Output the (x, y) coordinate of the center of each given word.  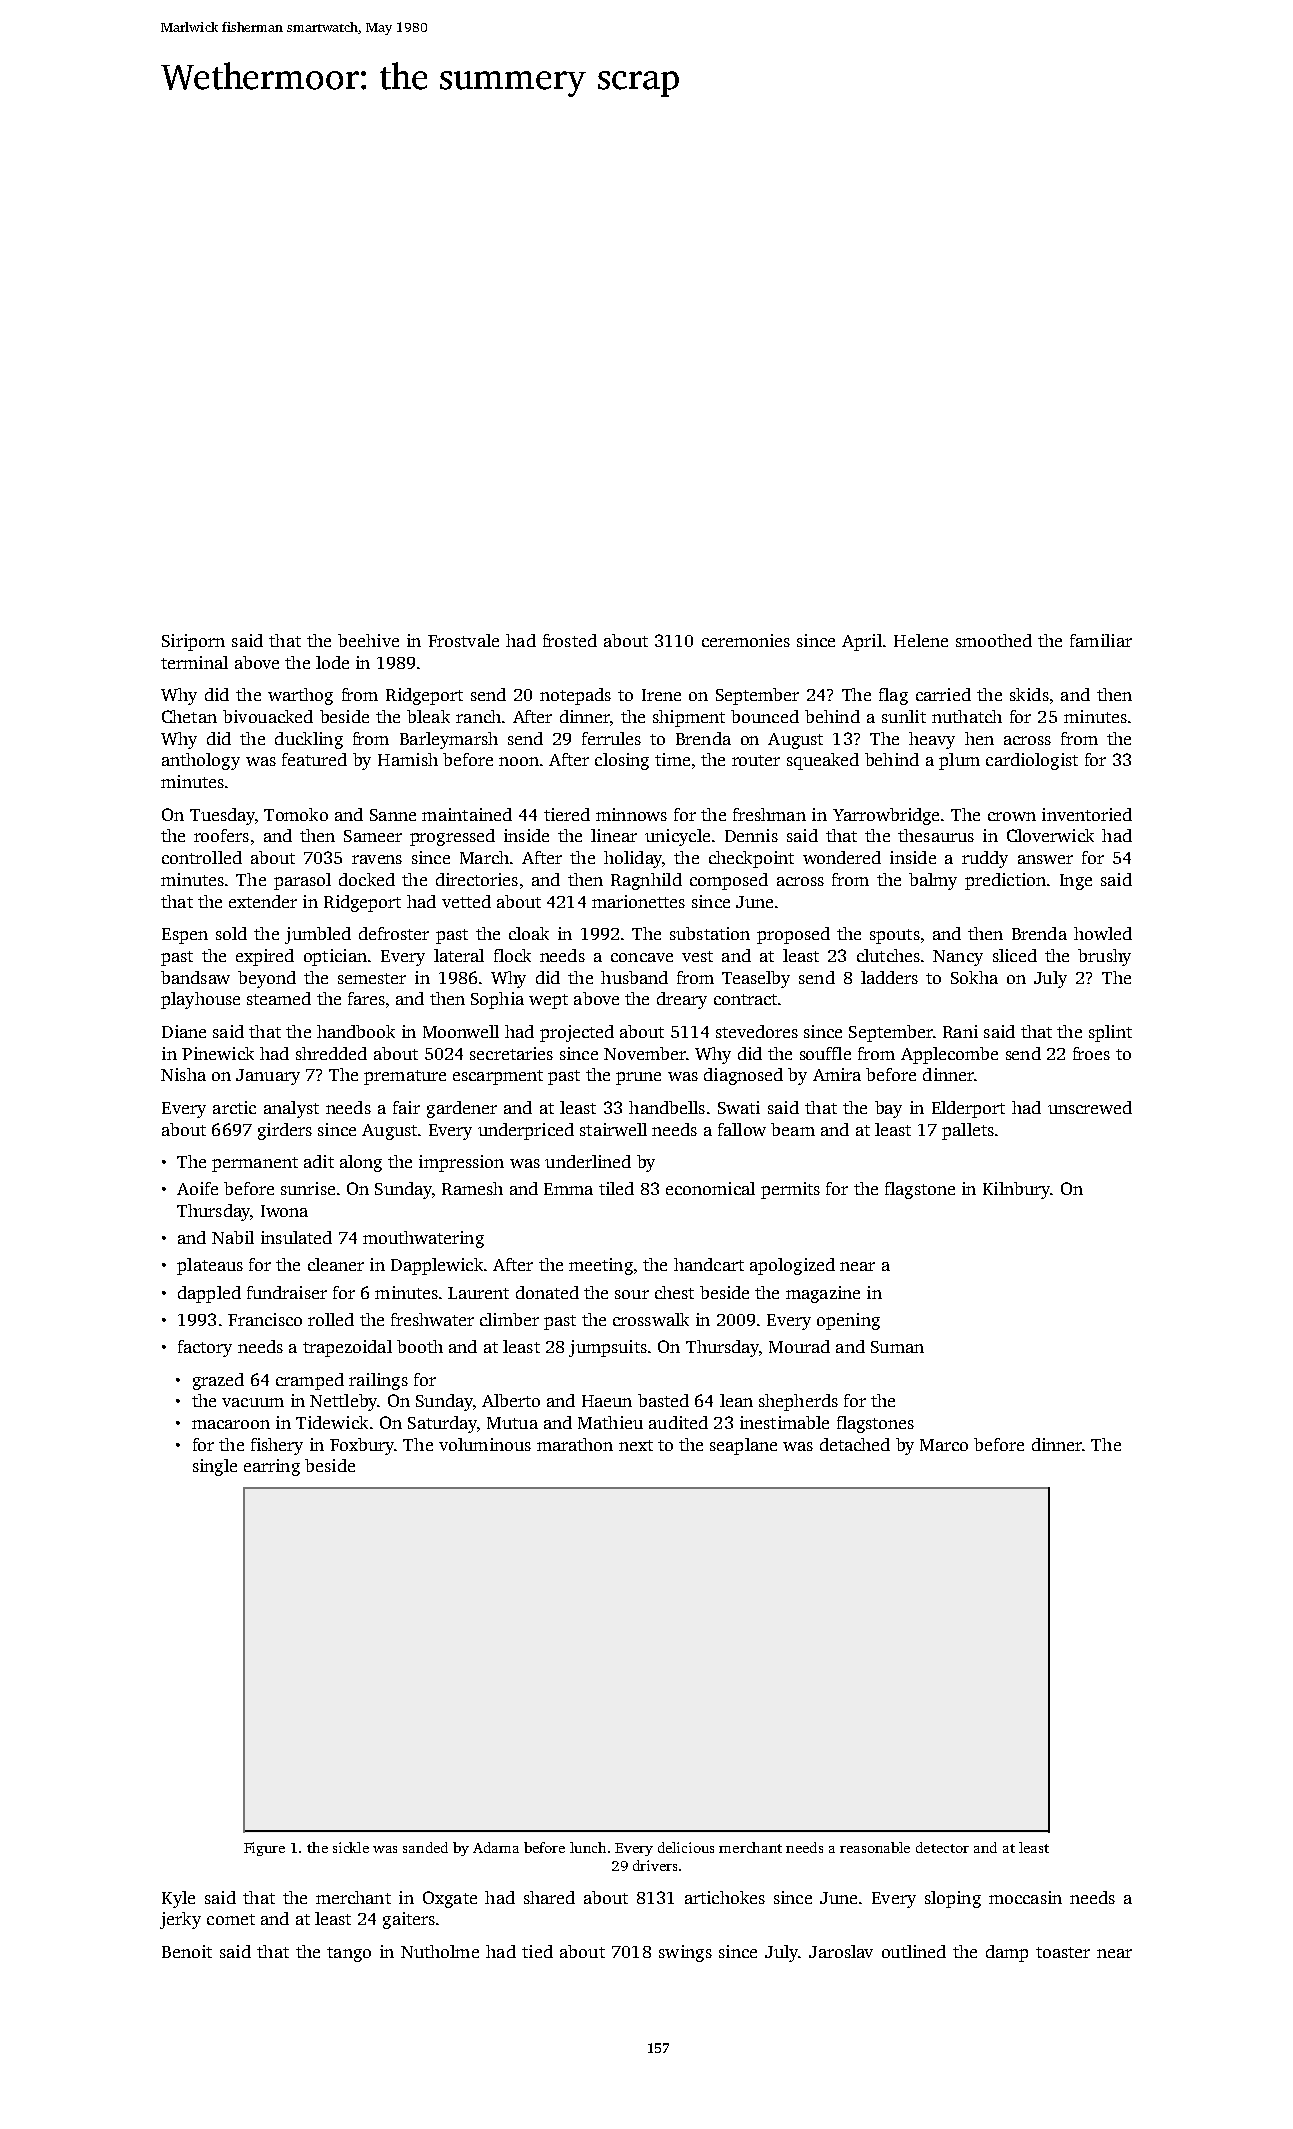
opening (848, 1321)
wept (548, 1001)
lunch (588, 1847)
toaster (1063, 1952)
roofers (221, 835)
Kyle (178, 1899)
